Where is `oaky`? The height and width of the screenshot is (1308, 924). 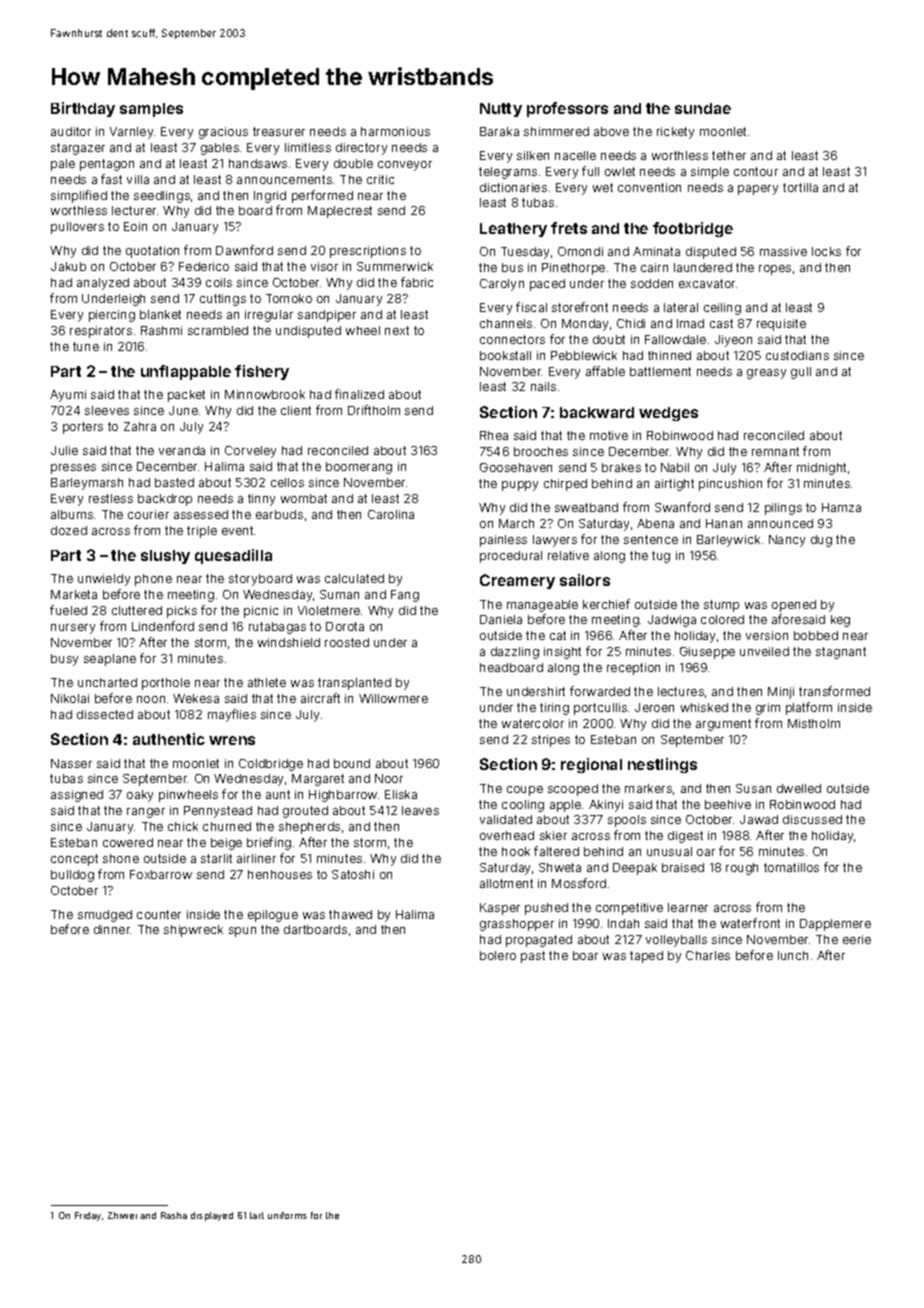 oaky is located at coordinates (140, 796).
